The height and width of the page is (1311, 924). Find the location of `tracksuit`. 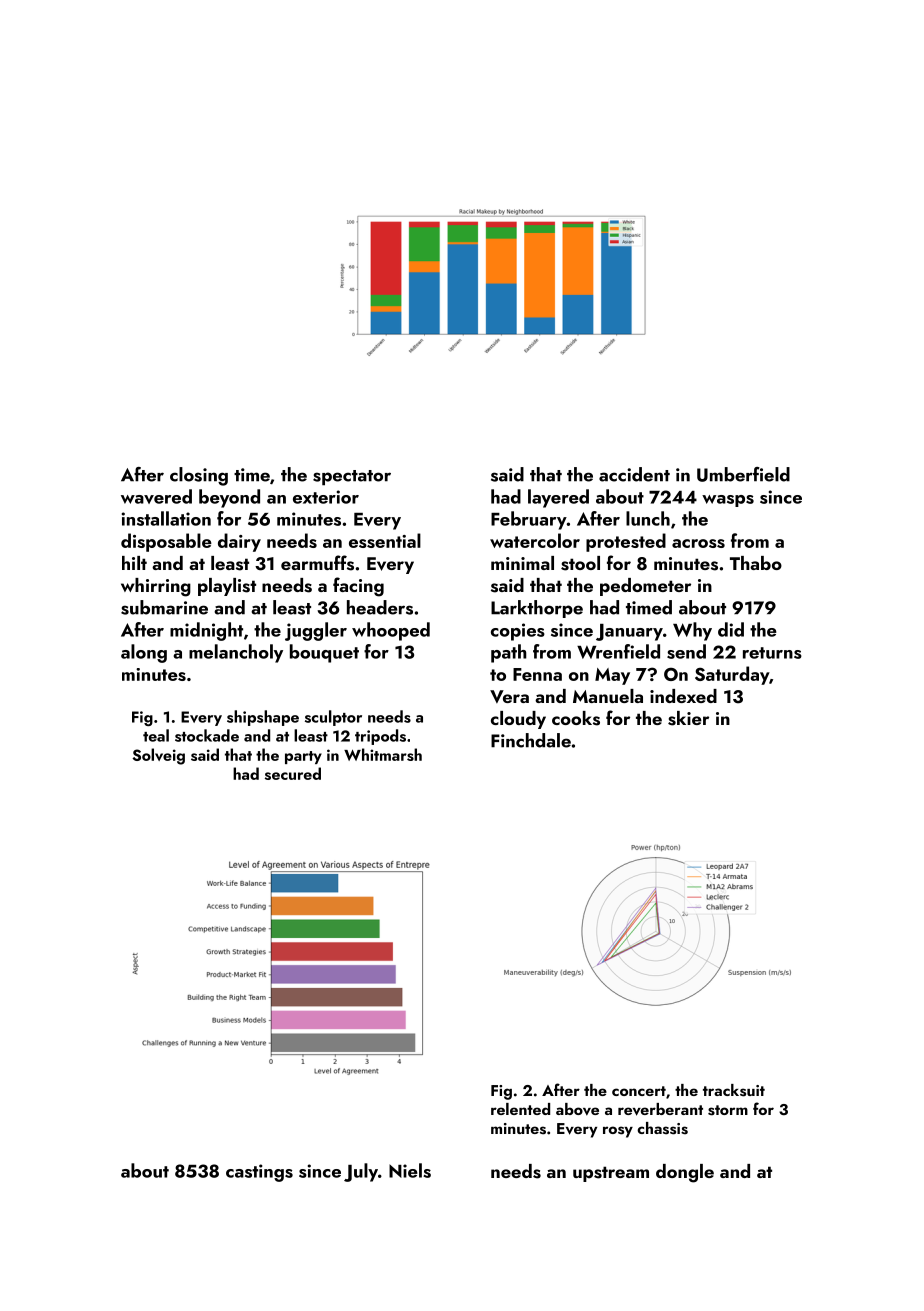

tracksuit is located at coordinates (734, 1090).
